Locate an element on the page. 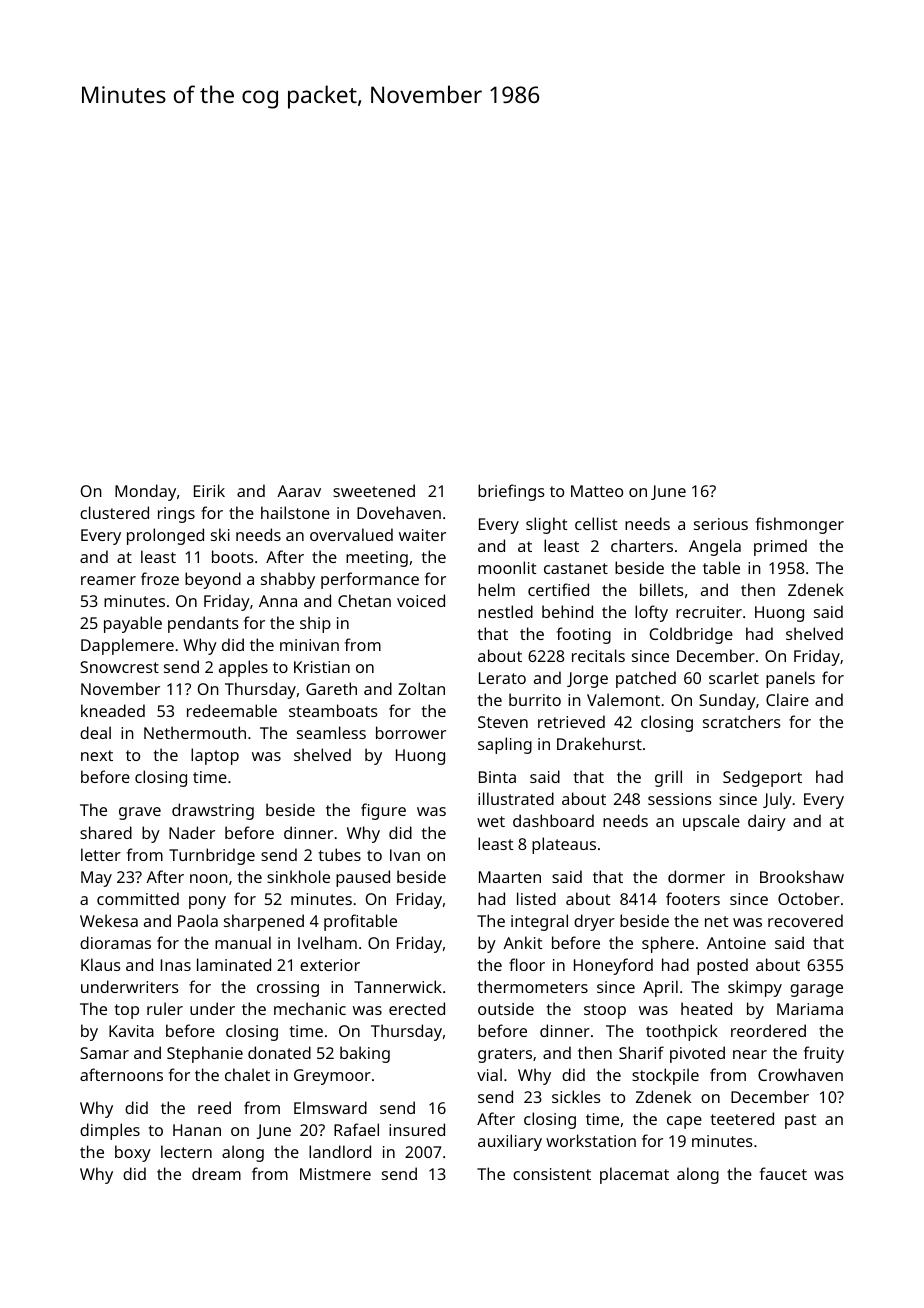 Image resolution: width=924 pixels, height=1308 pixels. dream is located at coordinates (216, 1173).
